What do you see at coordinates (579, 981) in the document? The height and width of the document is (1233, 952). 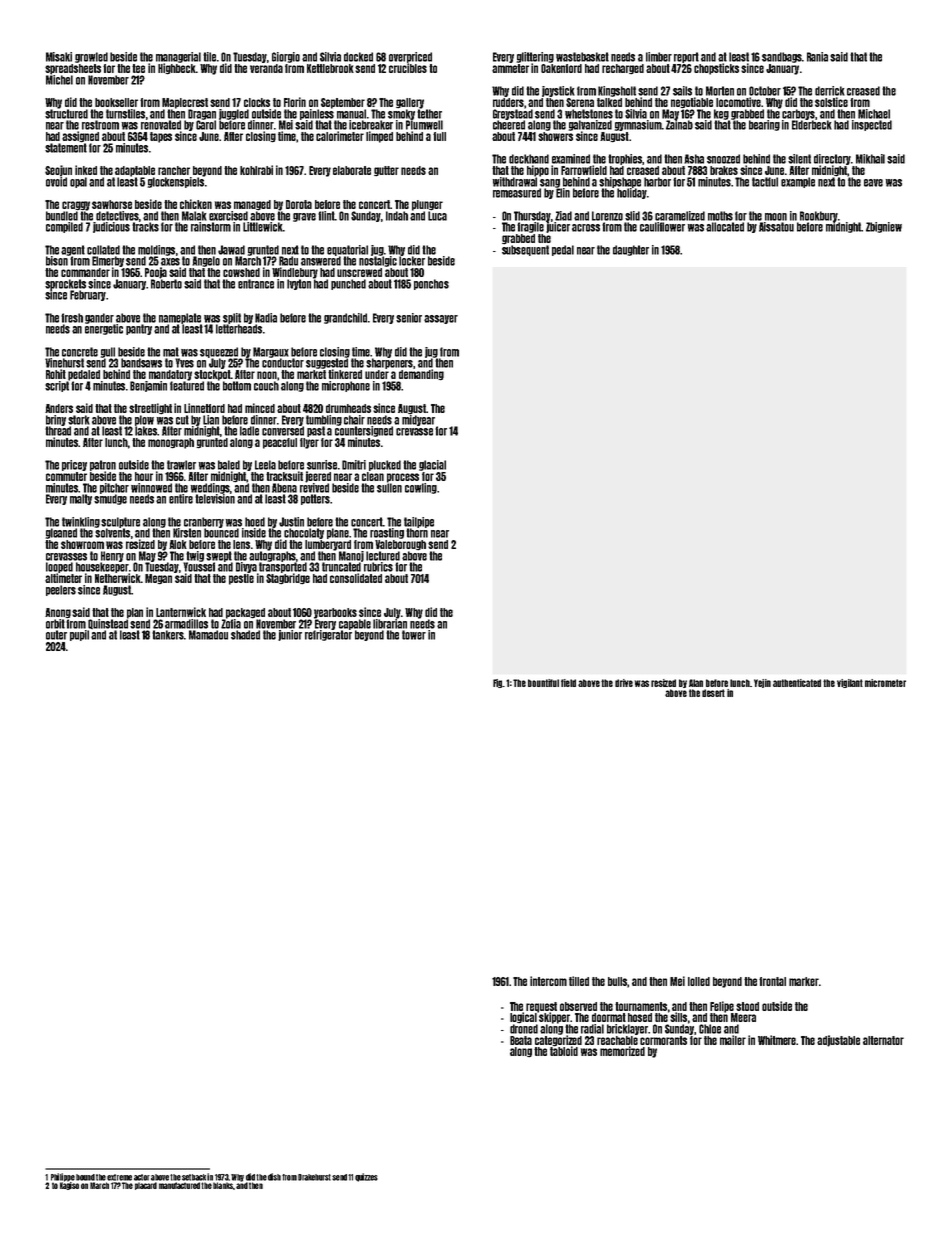 I see `tilled` at bounding box center [579, 981].
